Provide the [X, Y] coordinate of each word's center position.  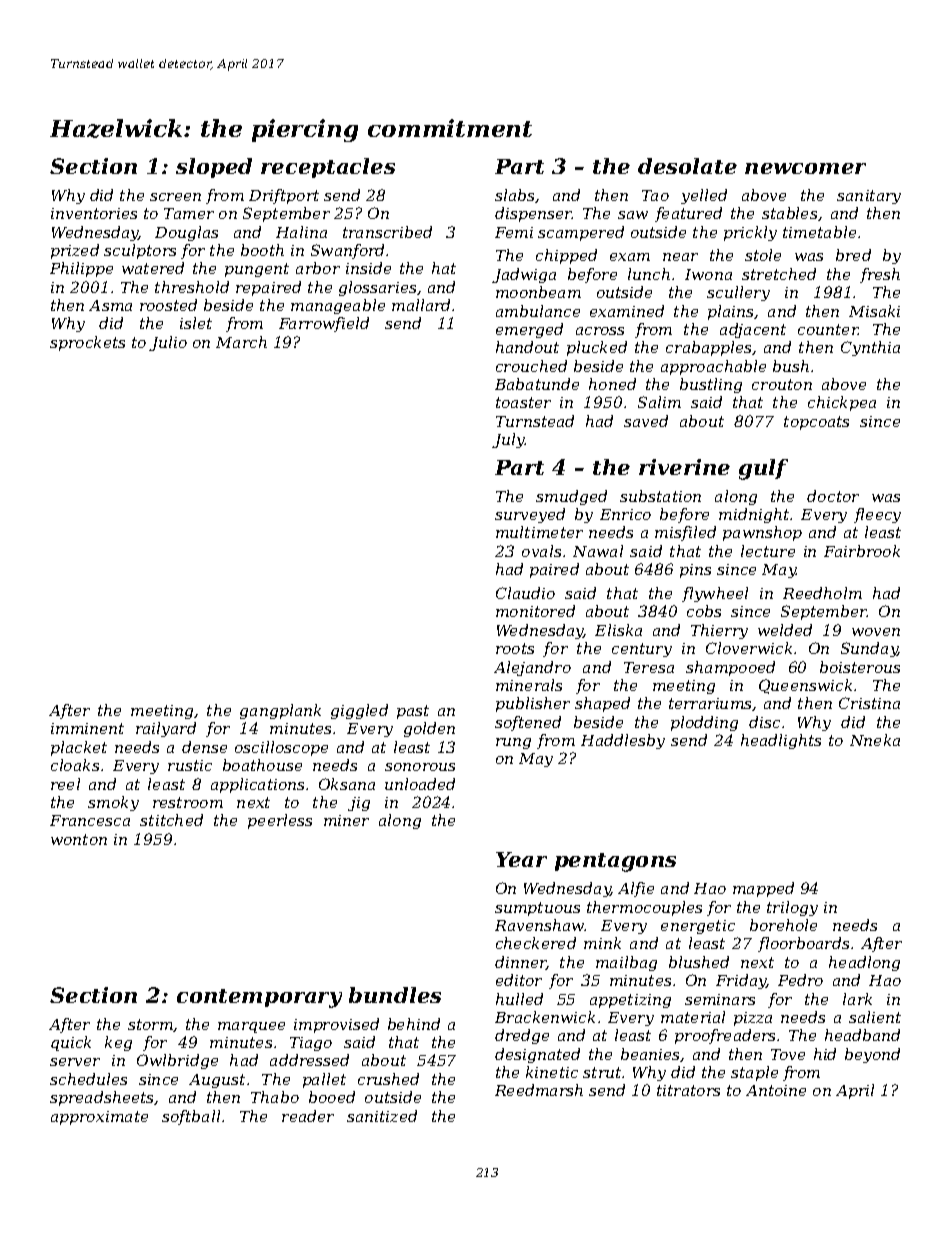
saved [646, 421]
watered [153, 268]
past [413, 712]
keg [118, 1043]
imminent [87, 728]
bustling [711, 385]
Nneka [875, 740]
